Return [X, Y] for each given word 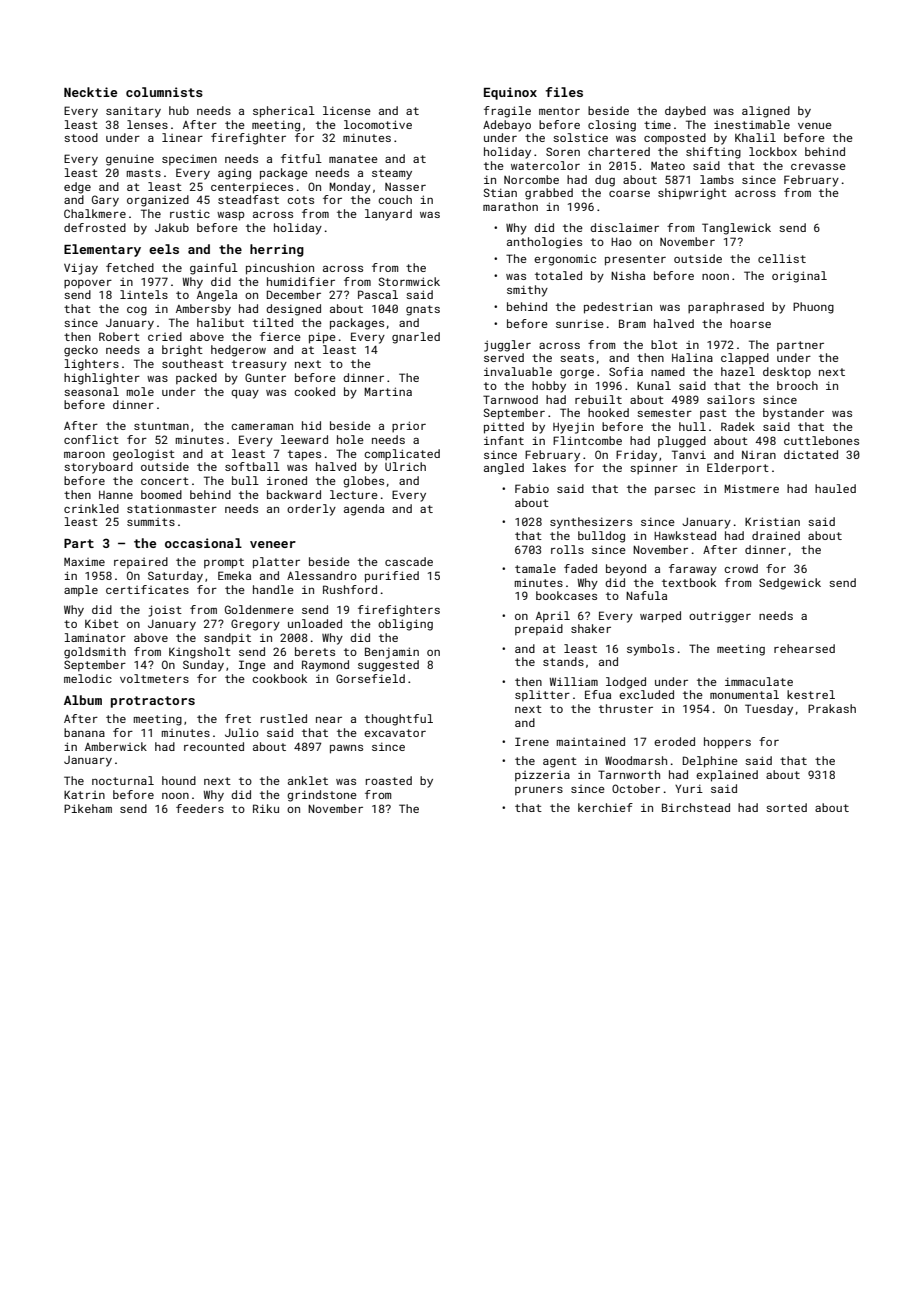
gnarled [416, 338]
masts [144, 173]
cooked [314, 391]
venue [815, 126]
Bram [632, 323]
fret [238, 718]
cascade [409, 561]
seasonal [91, 391]
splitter [542, 696]
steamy [392, 174]
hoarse [750, 323]
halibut [220, 322]
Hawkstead [685, 535]
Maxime [84, 561]
